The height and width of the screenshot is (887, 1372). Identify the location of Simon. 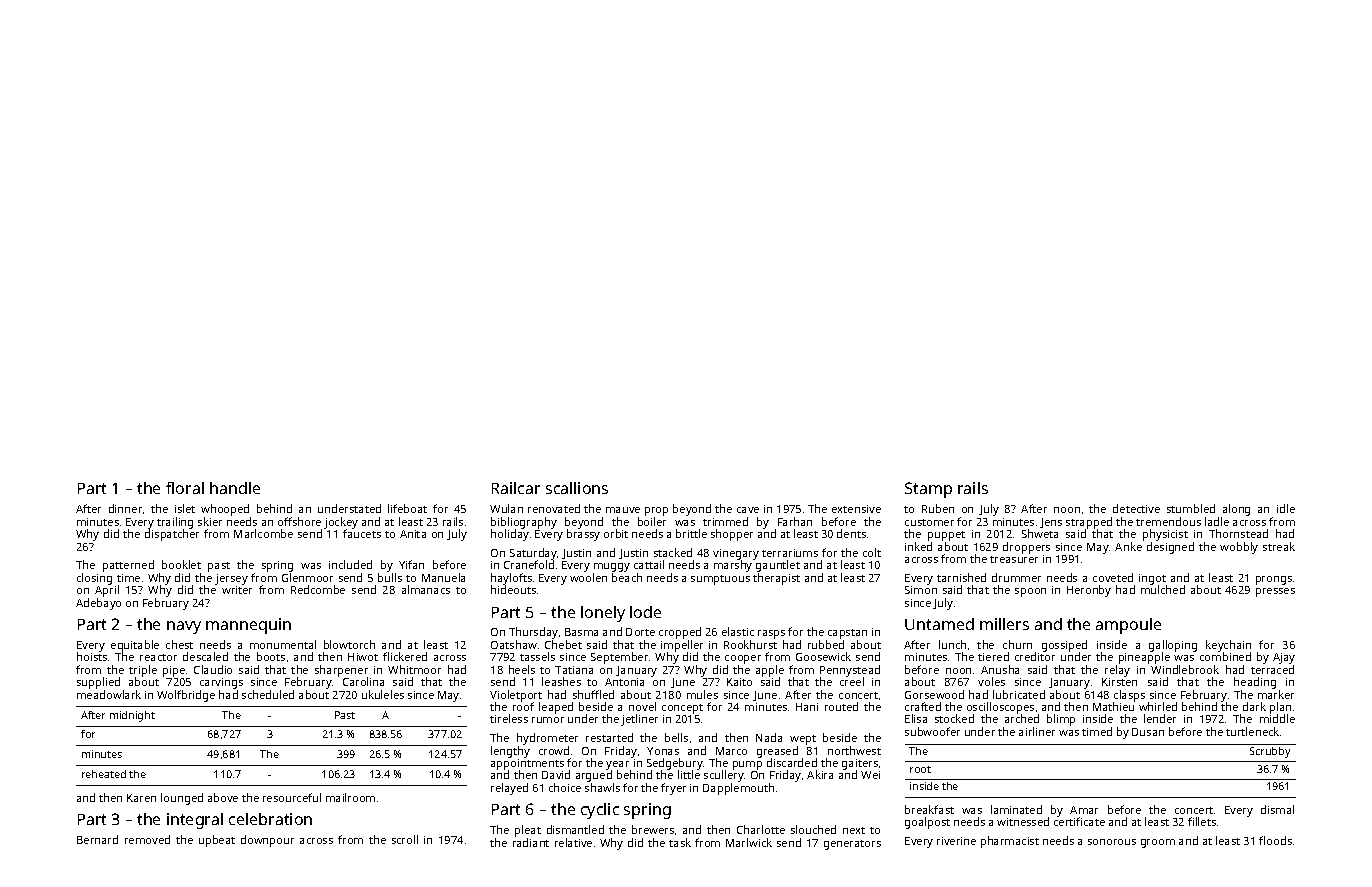
(921, 590).
